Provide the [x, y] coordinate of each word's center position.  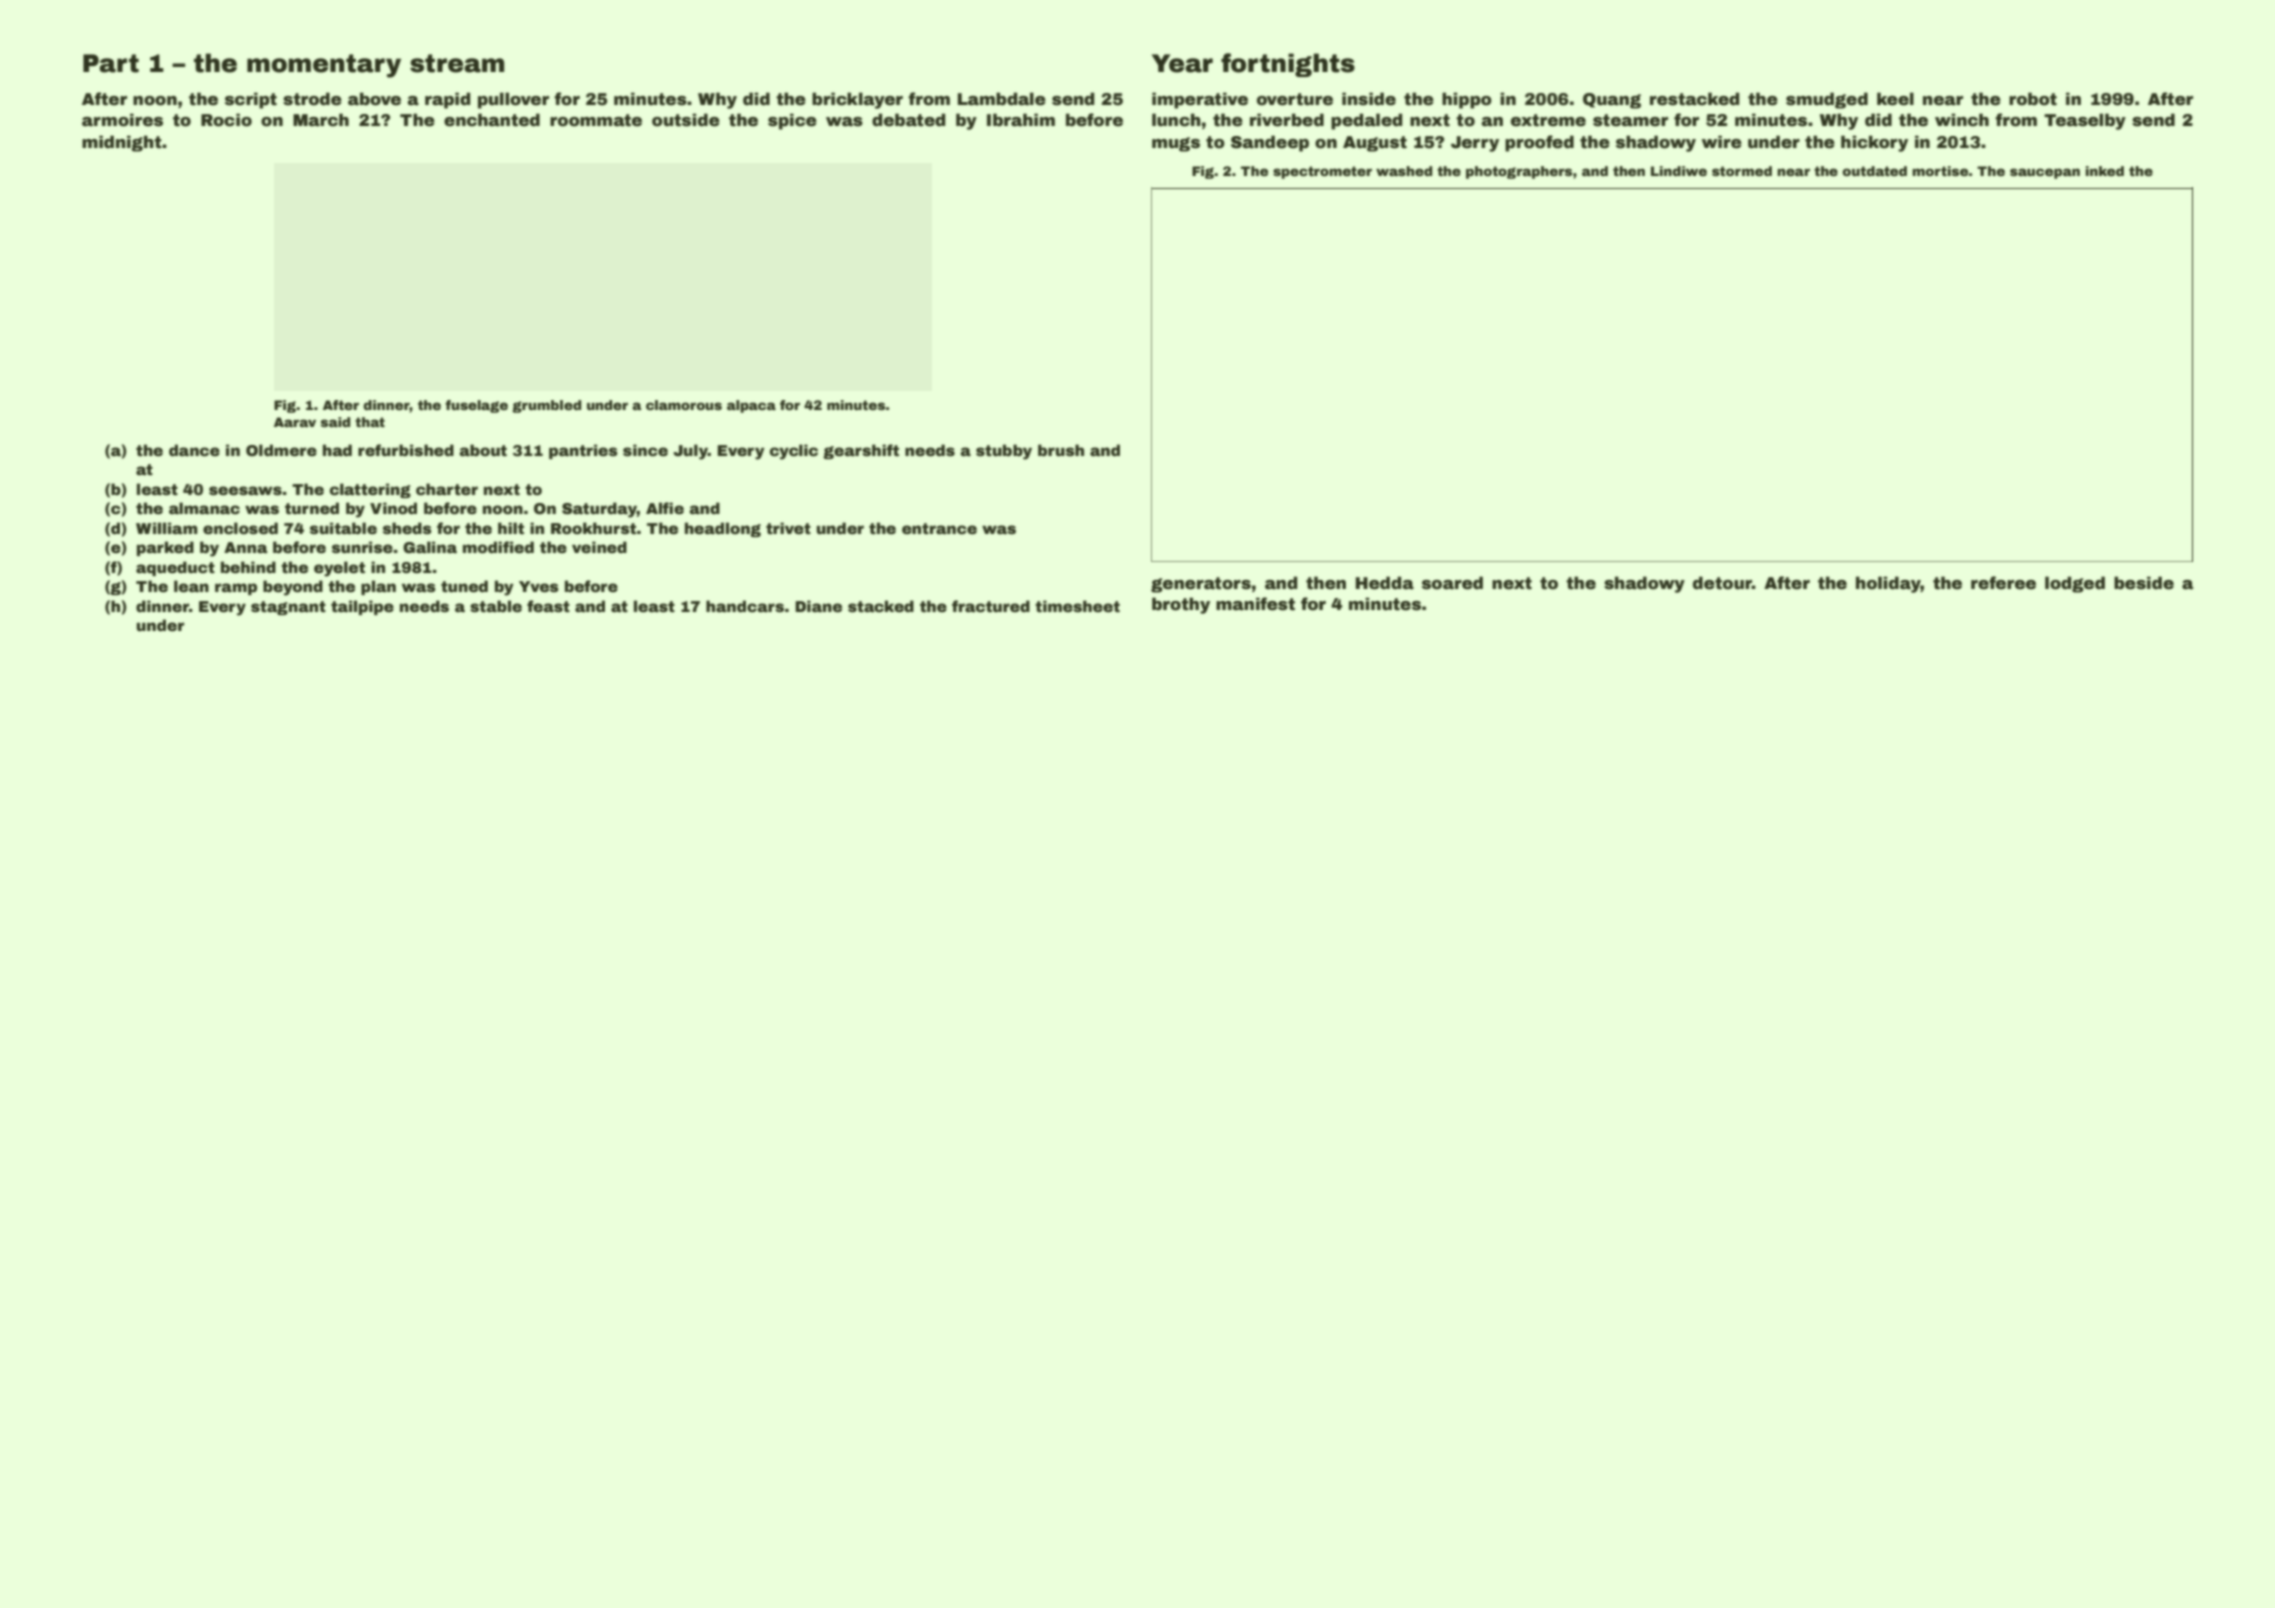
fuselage [476, 406]
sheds [407, 528]
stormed [1742, 171]
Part [111, 63]
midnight [122, 143]
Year [1182, 63]
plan [378, 587]
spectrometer [1322, 172]
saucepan [2045, 173]
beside [2144, 583]
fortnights [1288, 65]
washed [1404, 171]
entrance [939, 528]
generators [1201, 585]
